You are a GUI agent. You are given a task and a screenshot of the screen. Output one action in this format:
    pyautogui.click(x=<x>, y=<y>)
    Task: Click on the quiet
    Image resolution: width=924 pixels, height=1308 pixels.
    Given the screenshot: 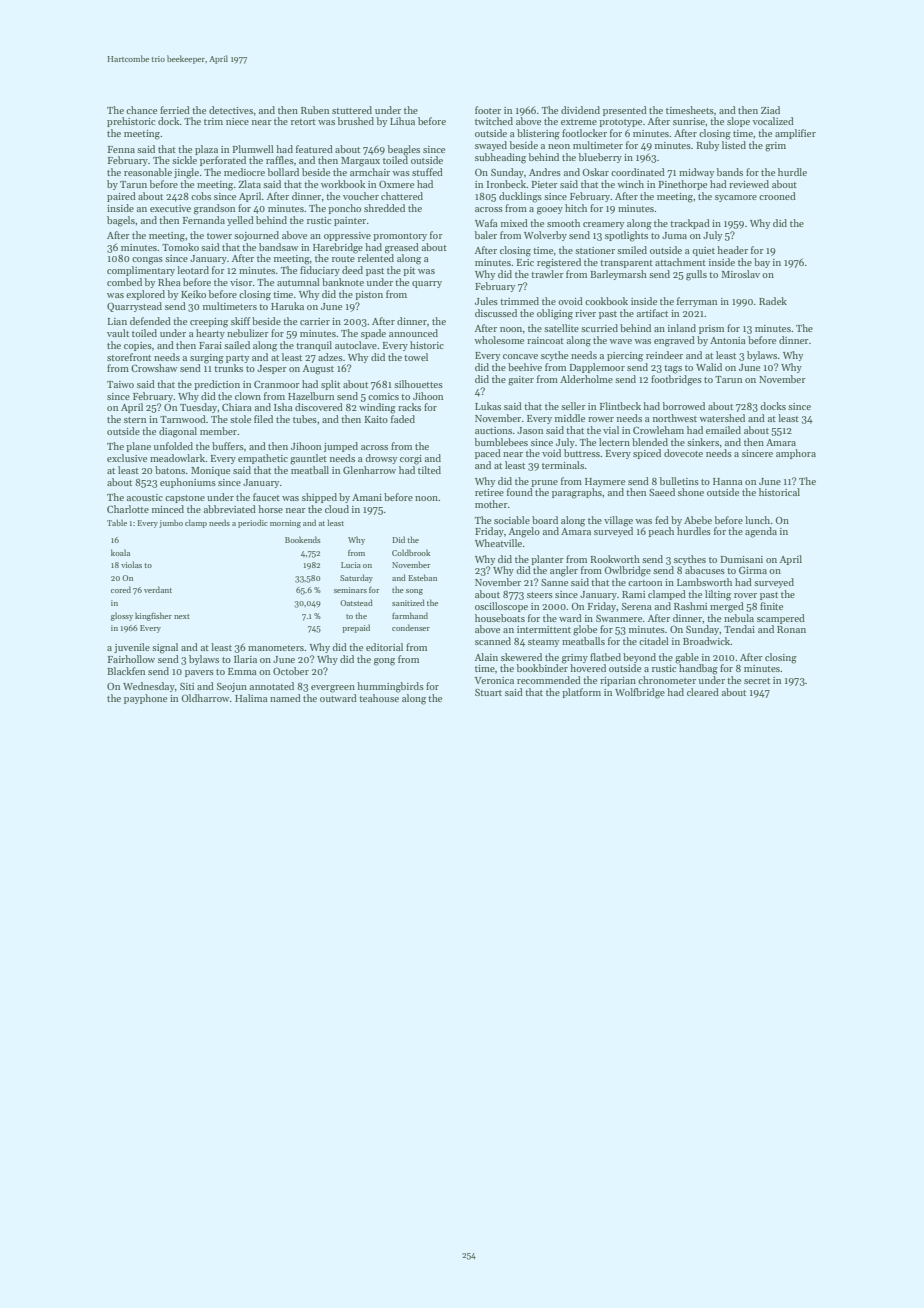 What is the action you would take?
    pyautogui.click(x=703, y=251)
